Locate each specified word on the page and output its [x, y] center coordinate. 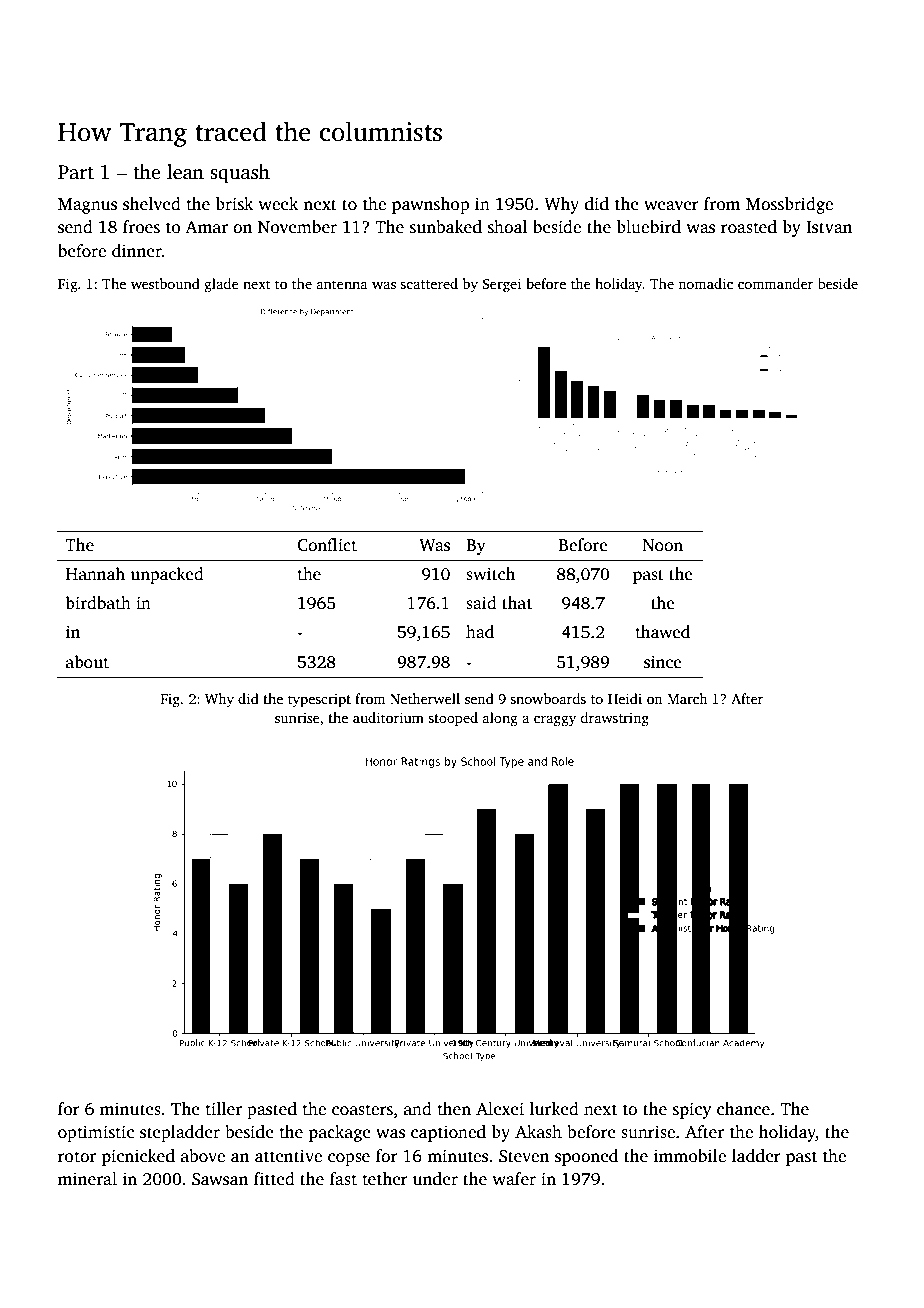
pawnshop [431, 205]
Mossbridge [789, 205]
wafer [514, 1179]
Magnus [87, 206]
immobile [690, 1156]
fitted [274, 1178]
